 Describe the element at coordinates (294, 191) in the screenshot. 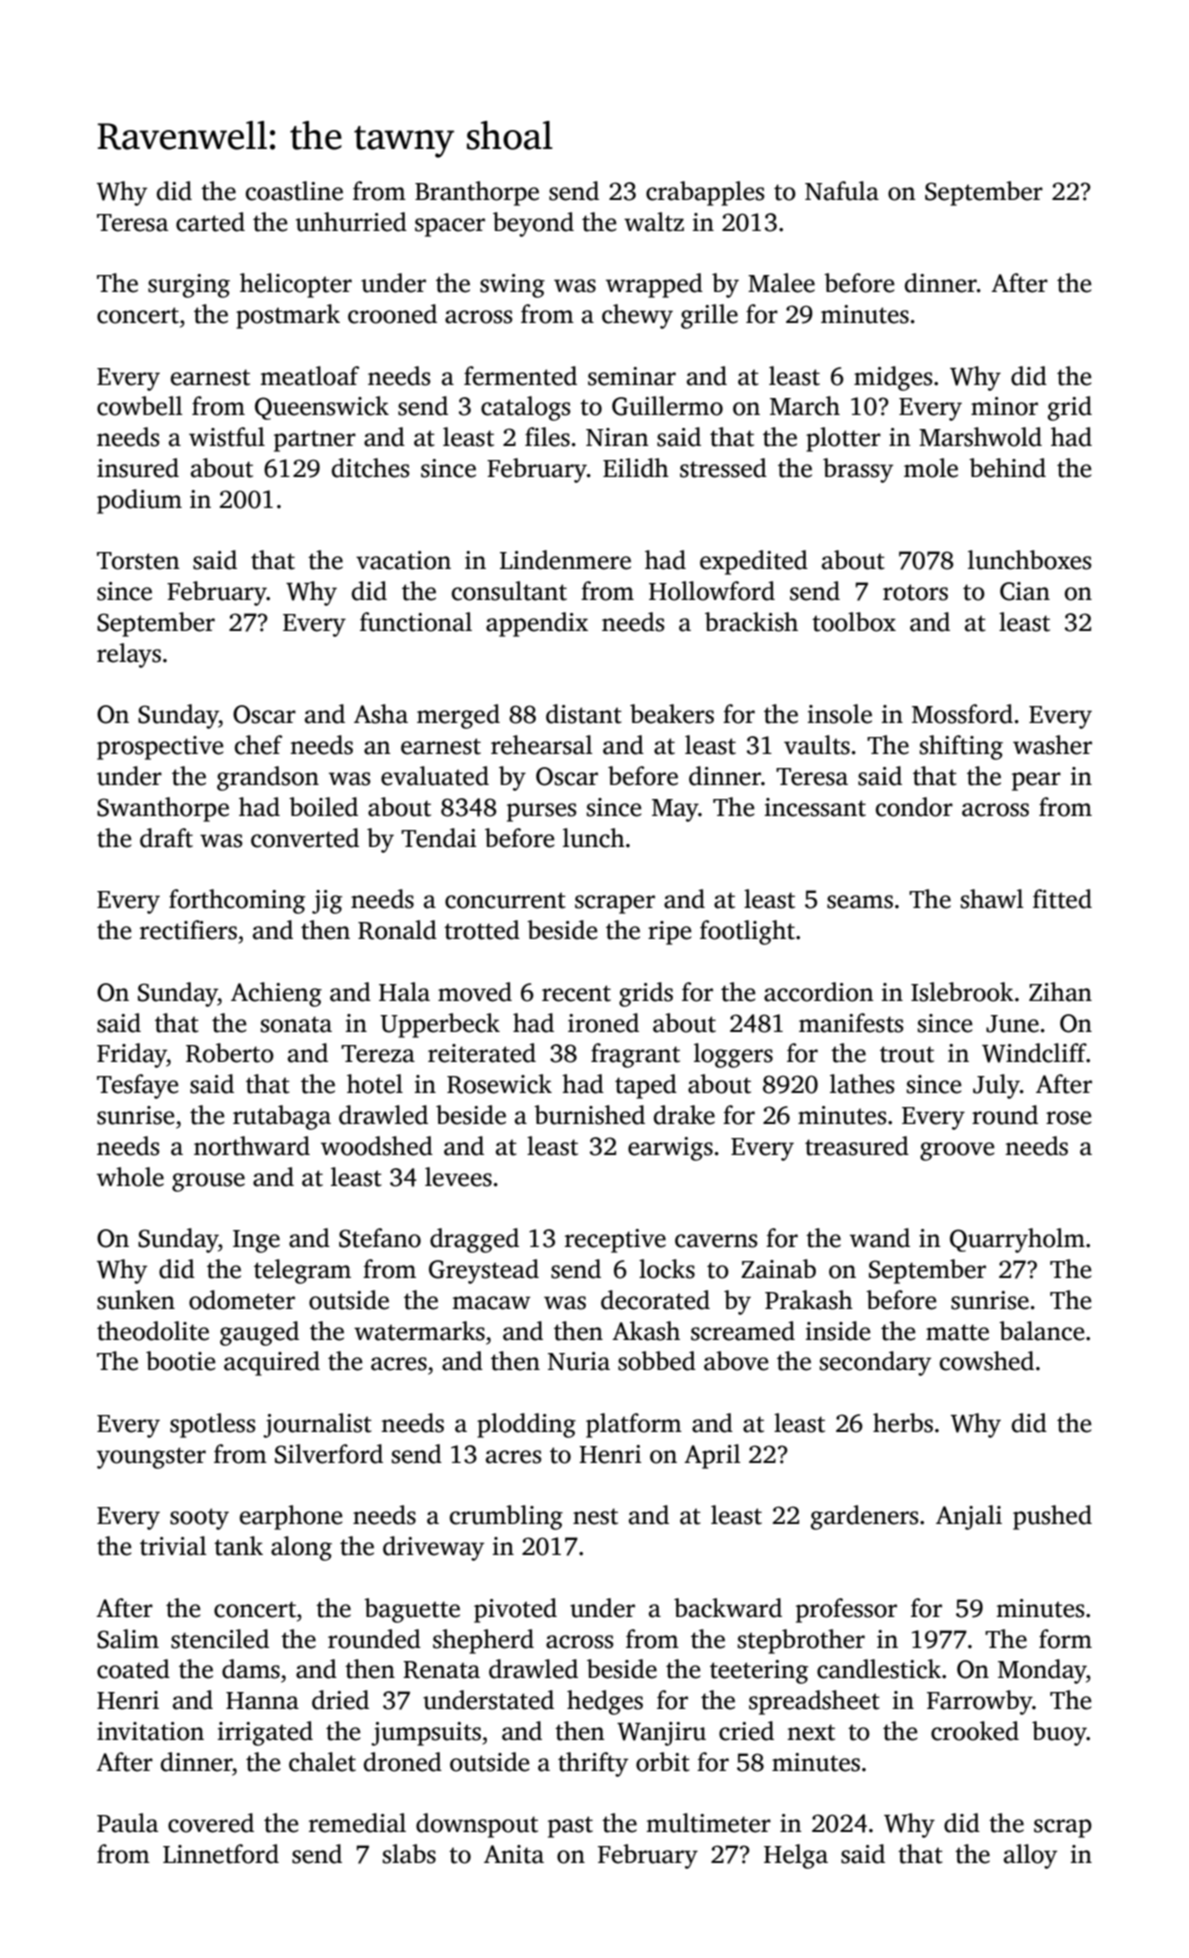

I see `coastline` at that location.
